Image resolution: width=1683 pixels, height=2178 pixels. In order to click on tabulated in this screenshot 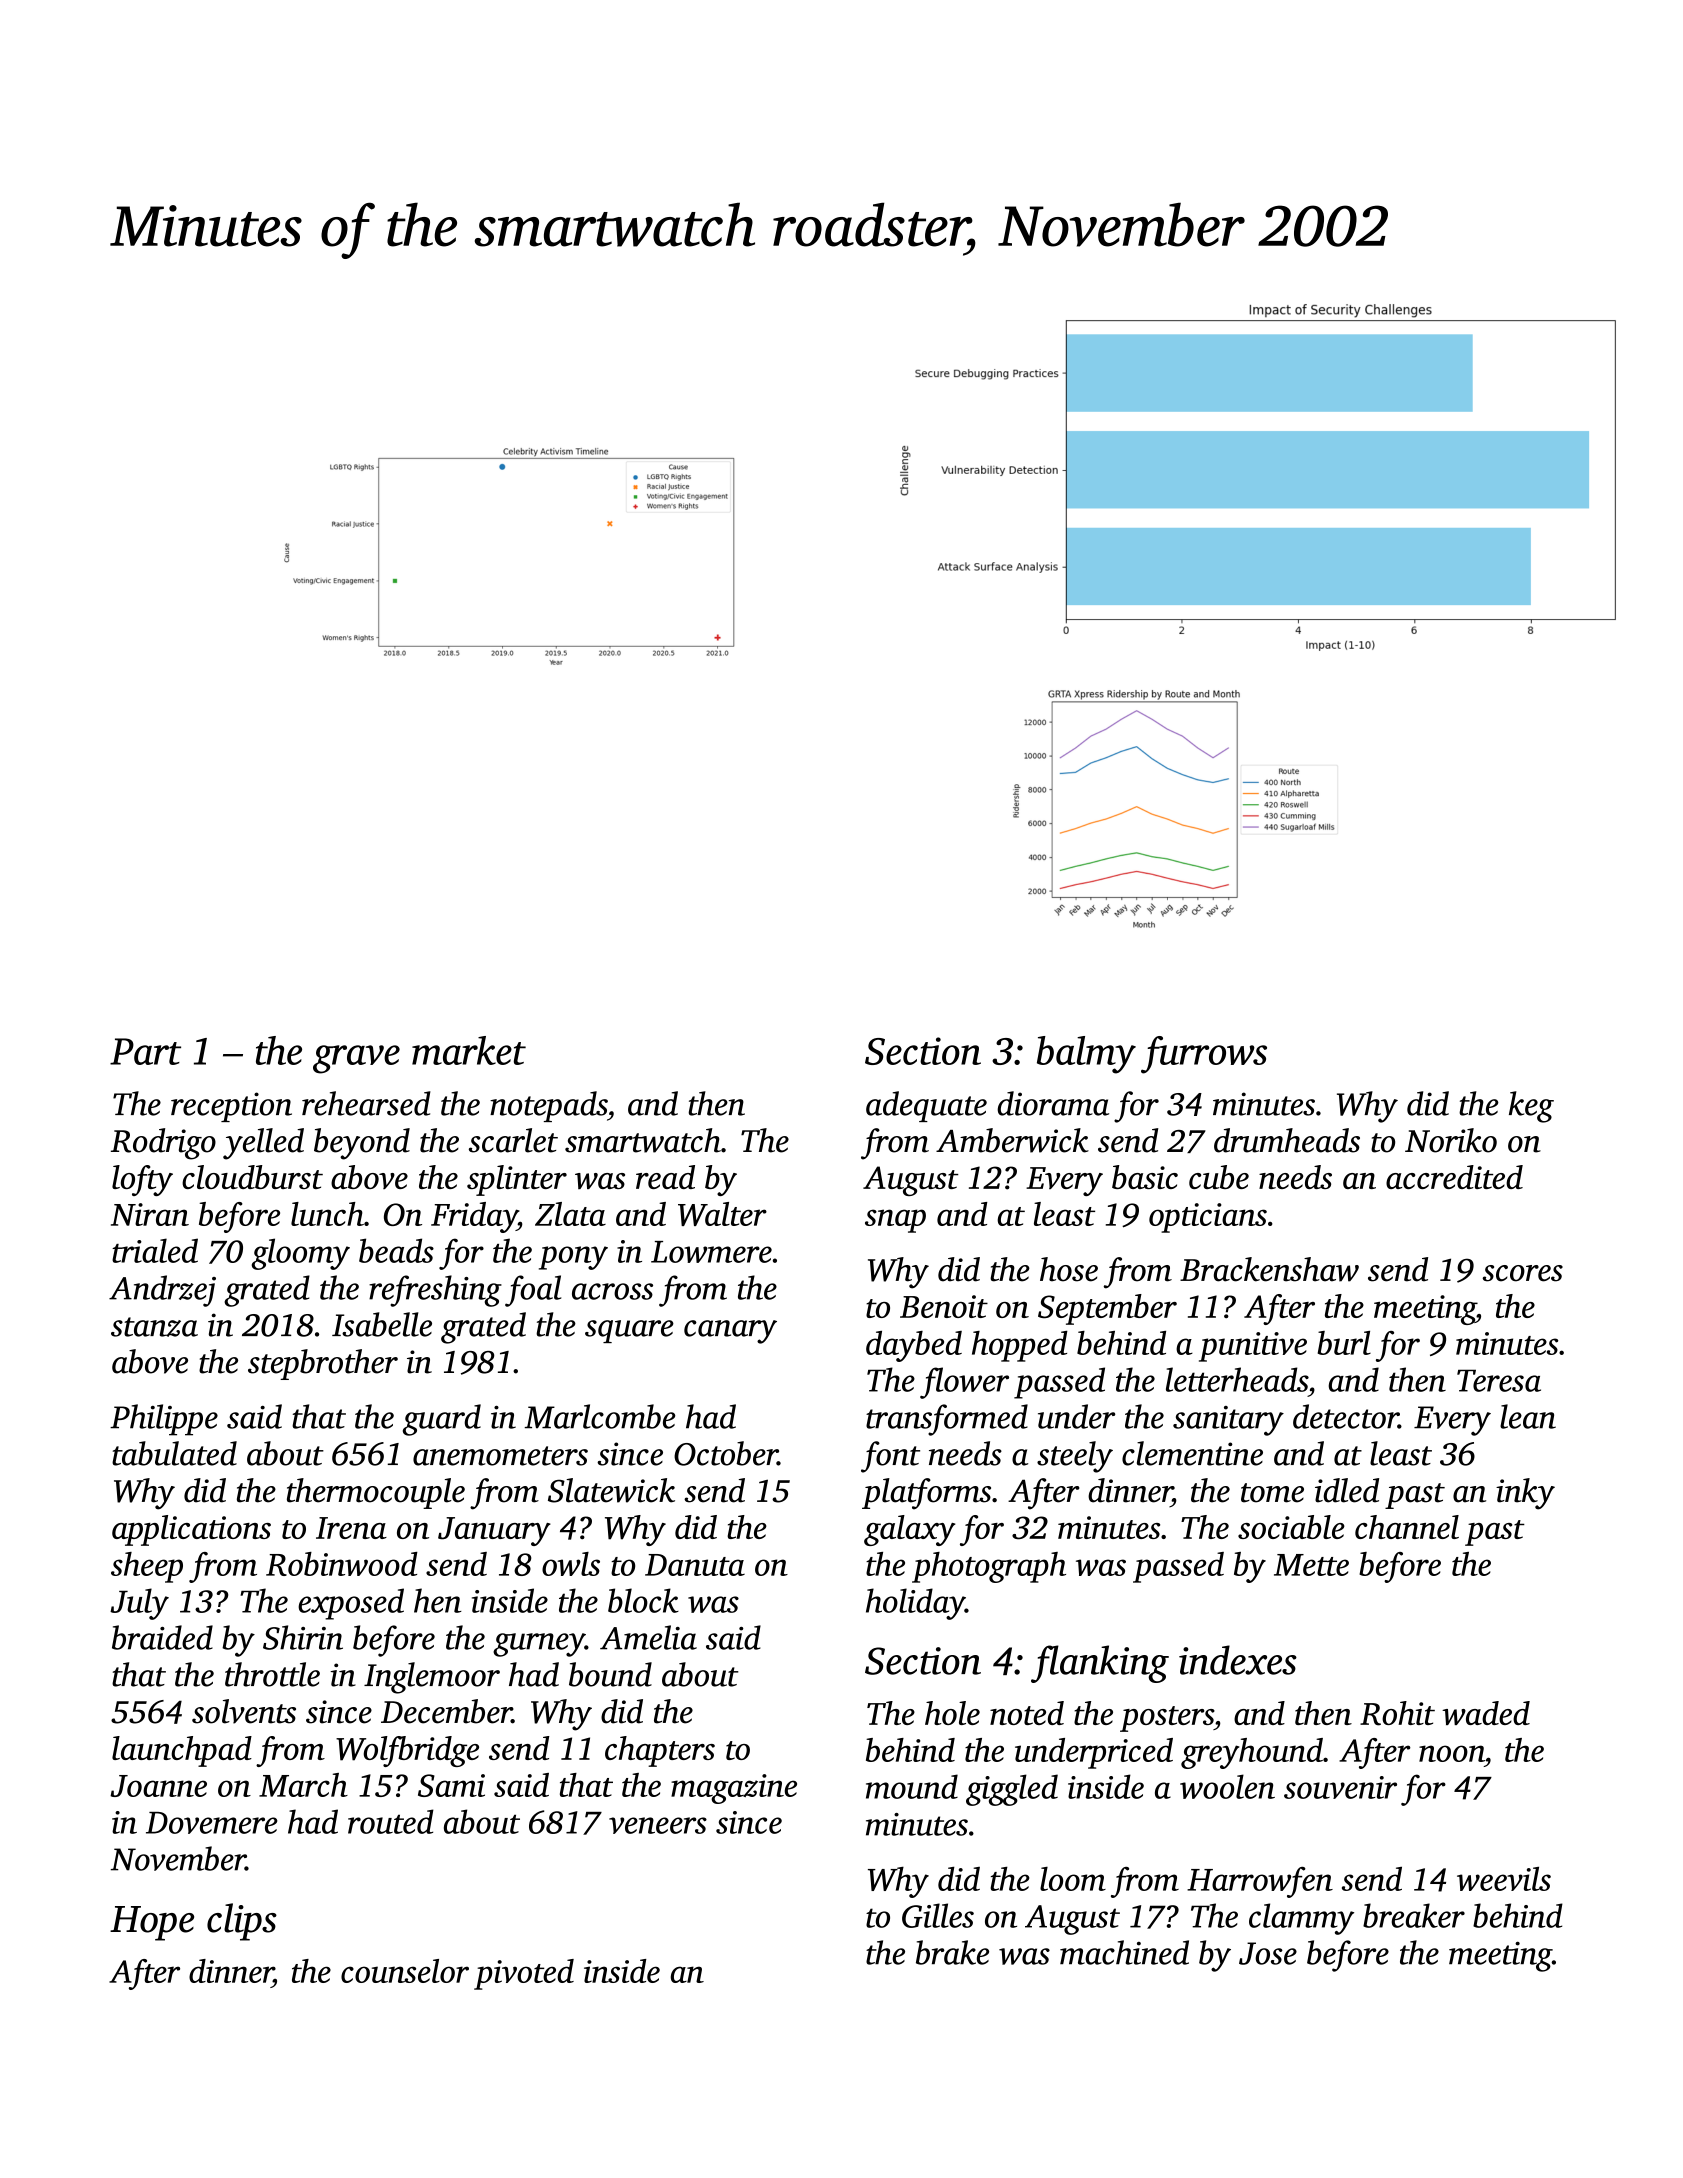, I will do `click(174, 1453)`.
